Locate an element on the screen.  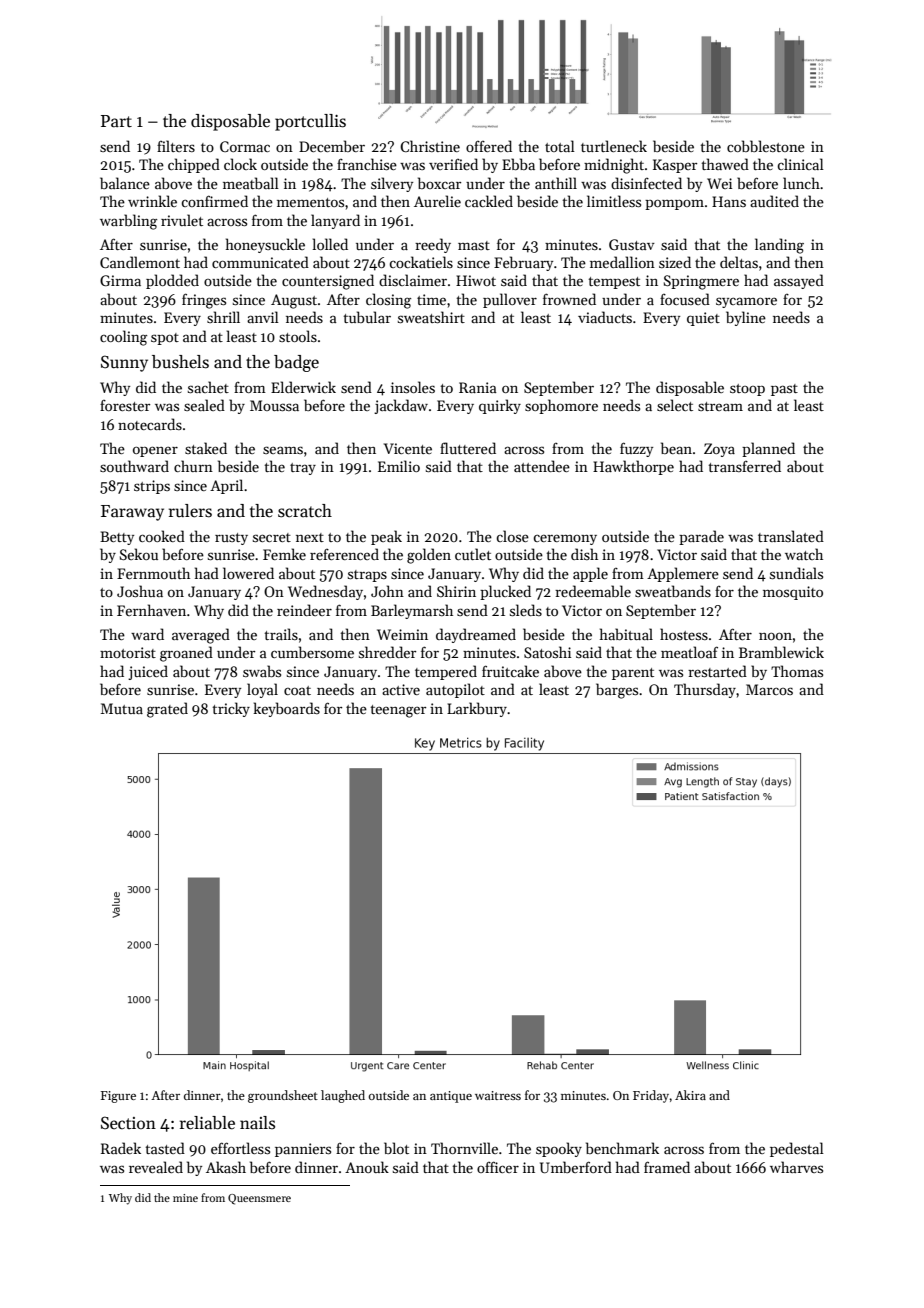
parade is located at coordinates (701, 537).
